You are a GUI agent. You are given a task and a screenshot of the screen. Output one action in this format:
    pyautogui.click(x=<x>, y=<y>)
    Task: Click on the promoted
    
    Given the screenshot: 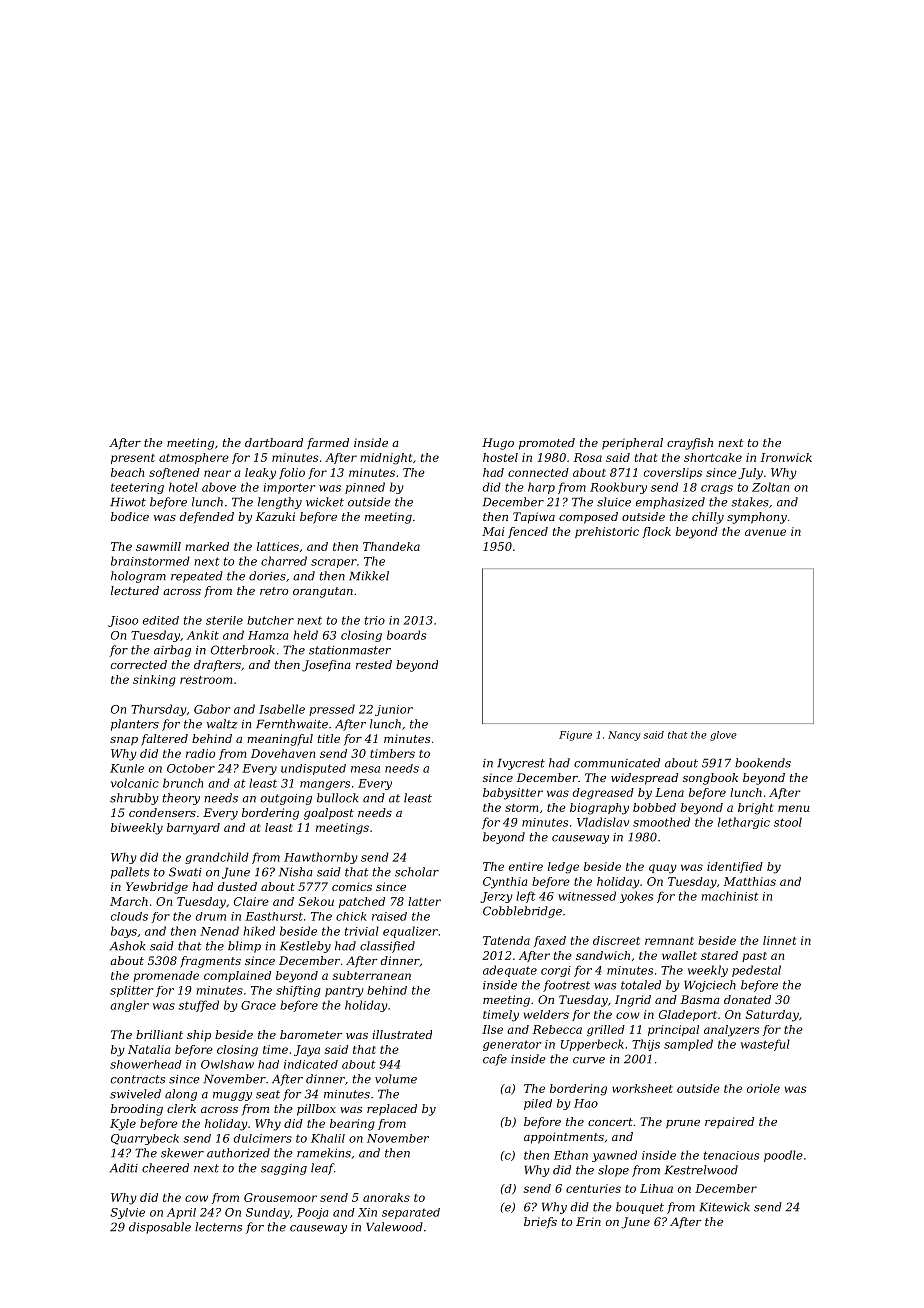 What is the action you would take?
    pyautogui.click(x=547, y=444)
